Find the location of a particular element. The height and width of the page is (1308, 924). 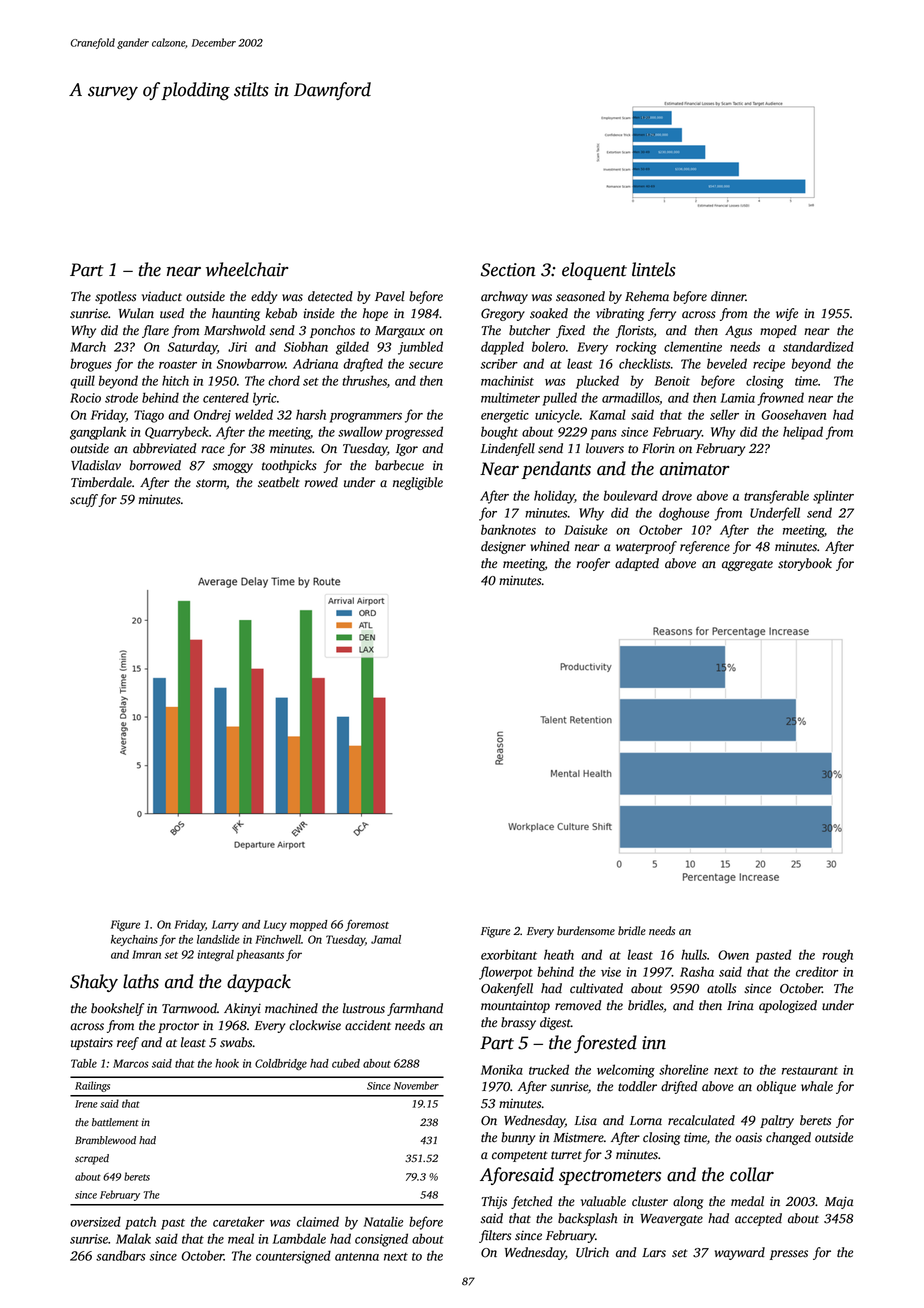

splinter is located at coordinates (833, 497).
